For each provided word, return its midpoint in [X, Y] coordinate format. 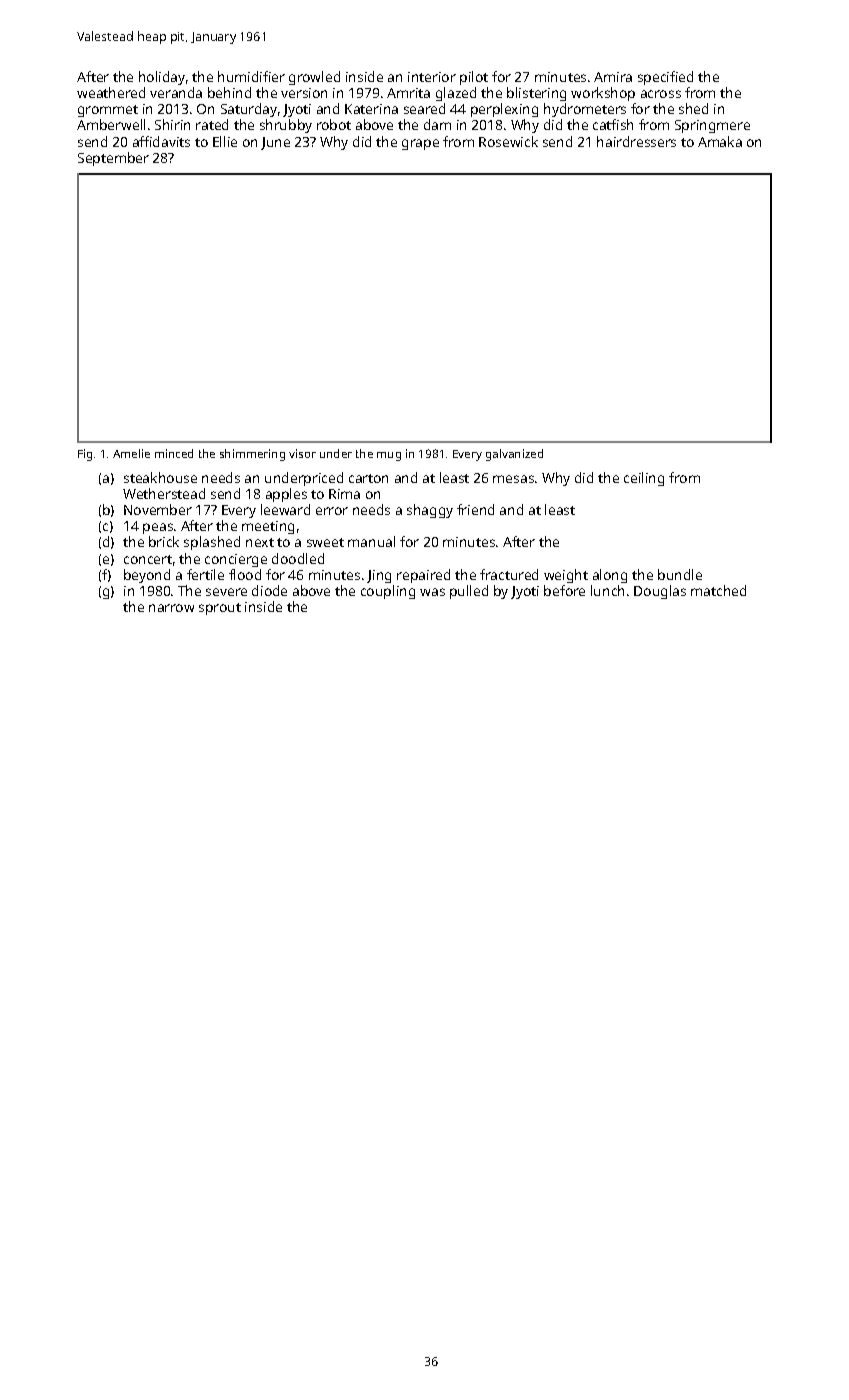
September [113, 159]
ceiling [644, 479]
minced [174, 453]
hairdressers [636, 141]
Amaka [720, 141]
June [275, 143]
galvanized [514, 455]
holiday [162, 78]
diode [269, 590]
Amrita [408, 93]
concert [148, 559]
